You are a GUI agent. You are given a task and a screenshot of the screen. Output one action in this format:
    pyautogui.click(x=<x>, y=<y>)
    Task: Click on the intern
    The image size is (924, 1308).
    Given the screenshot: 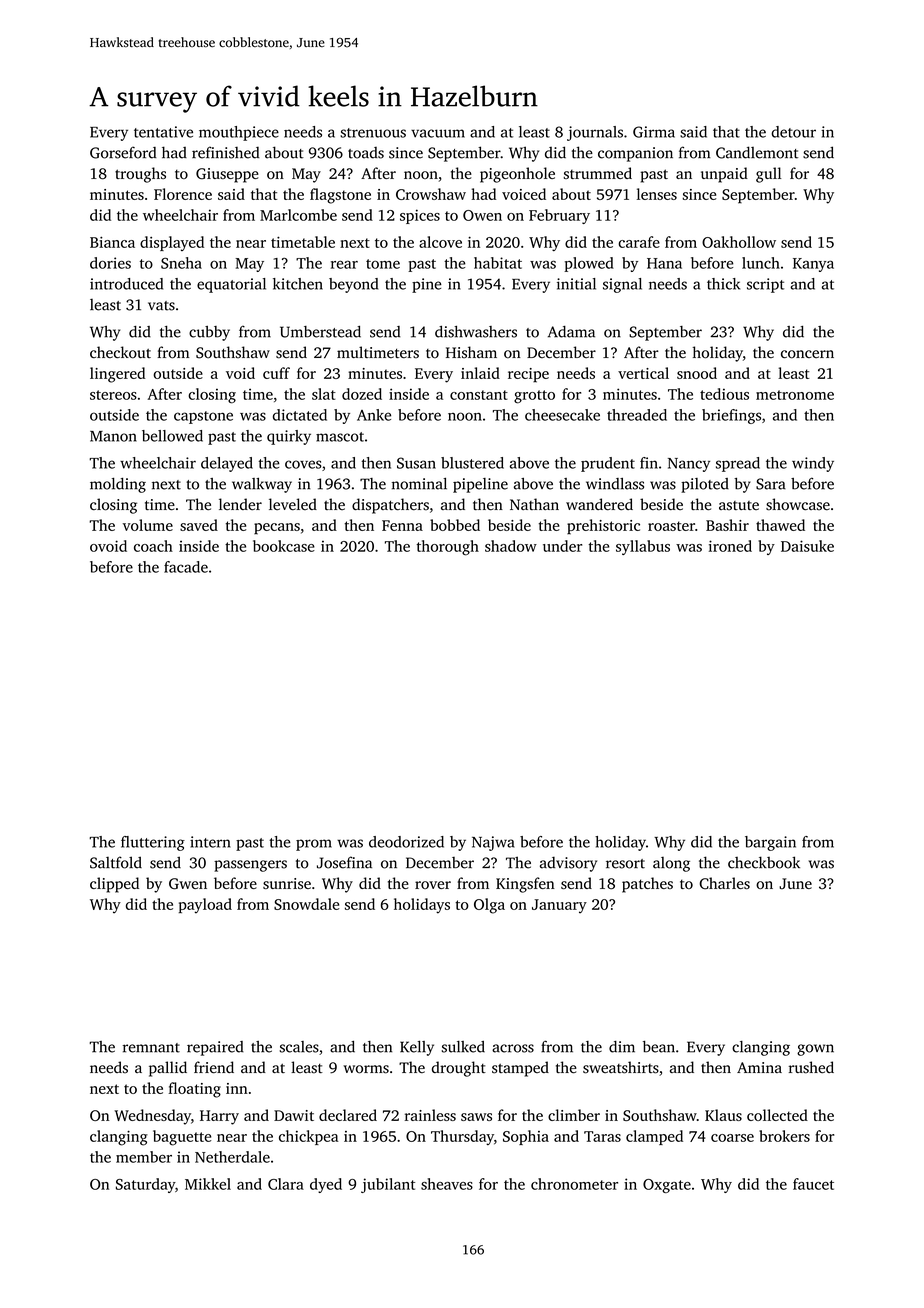 What is the action you would take?
    pyautogui.click(x=210, y=842)
